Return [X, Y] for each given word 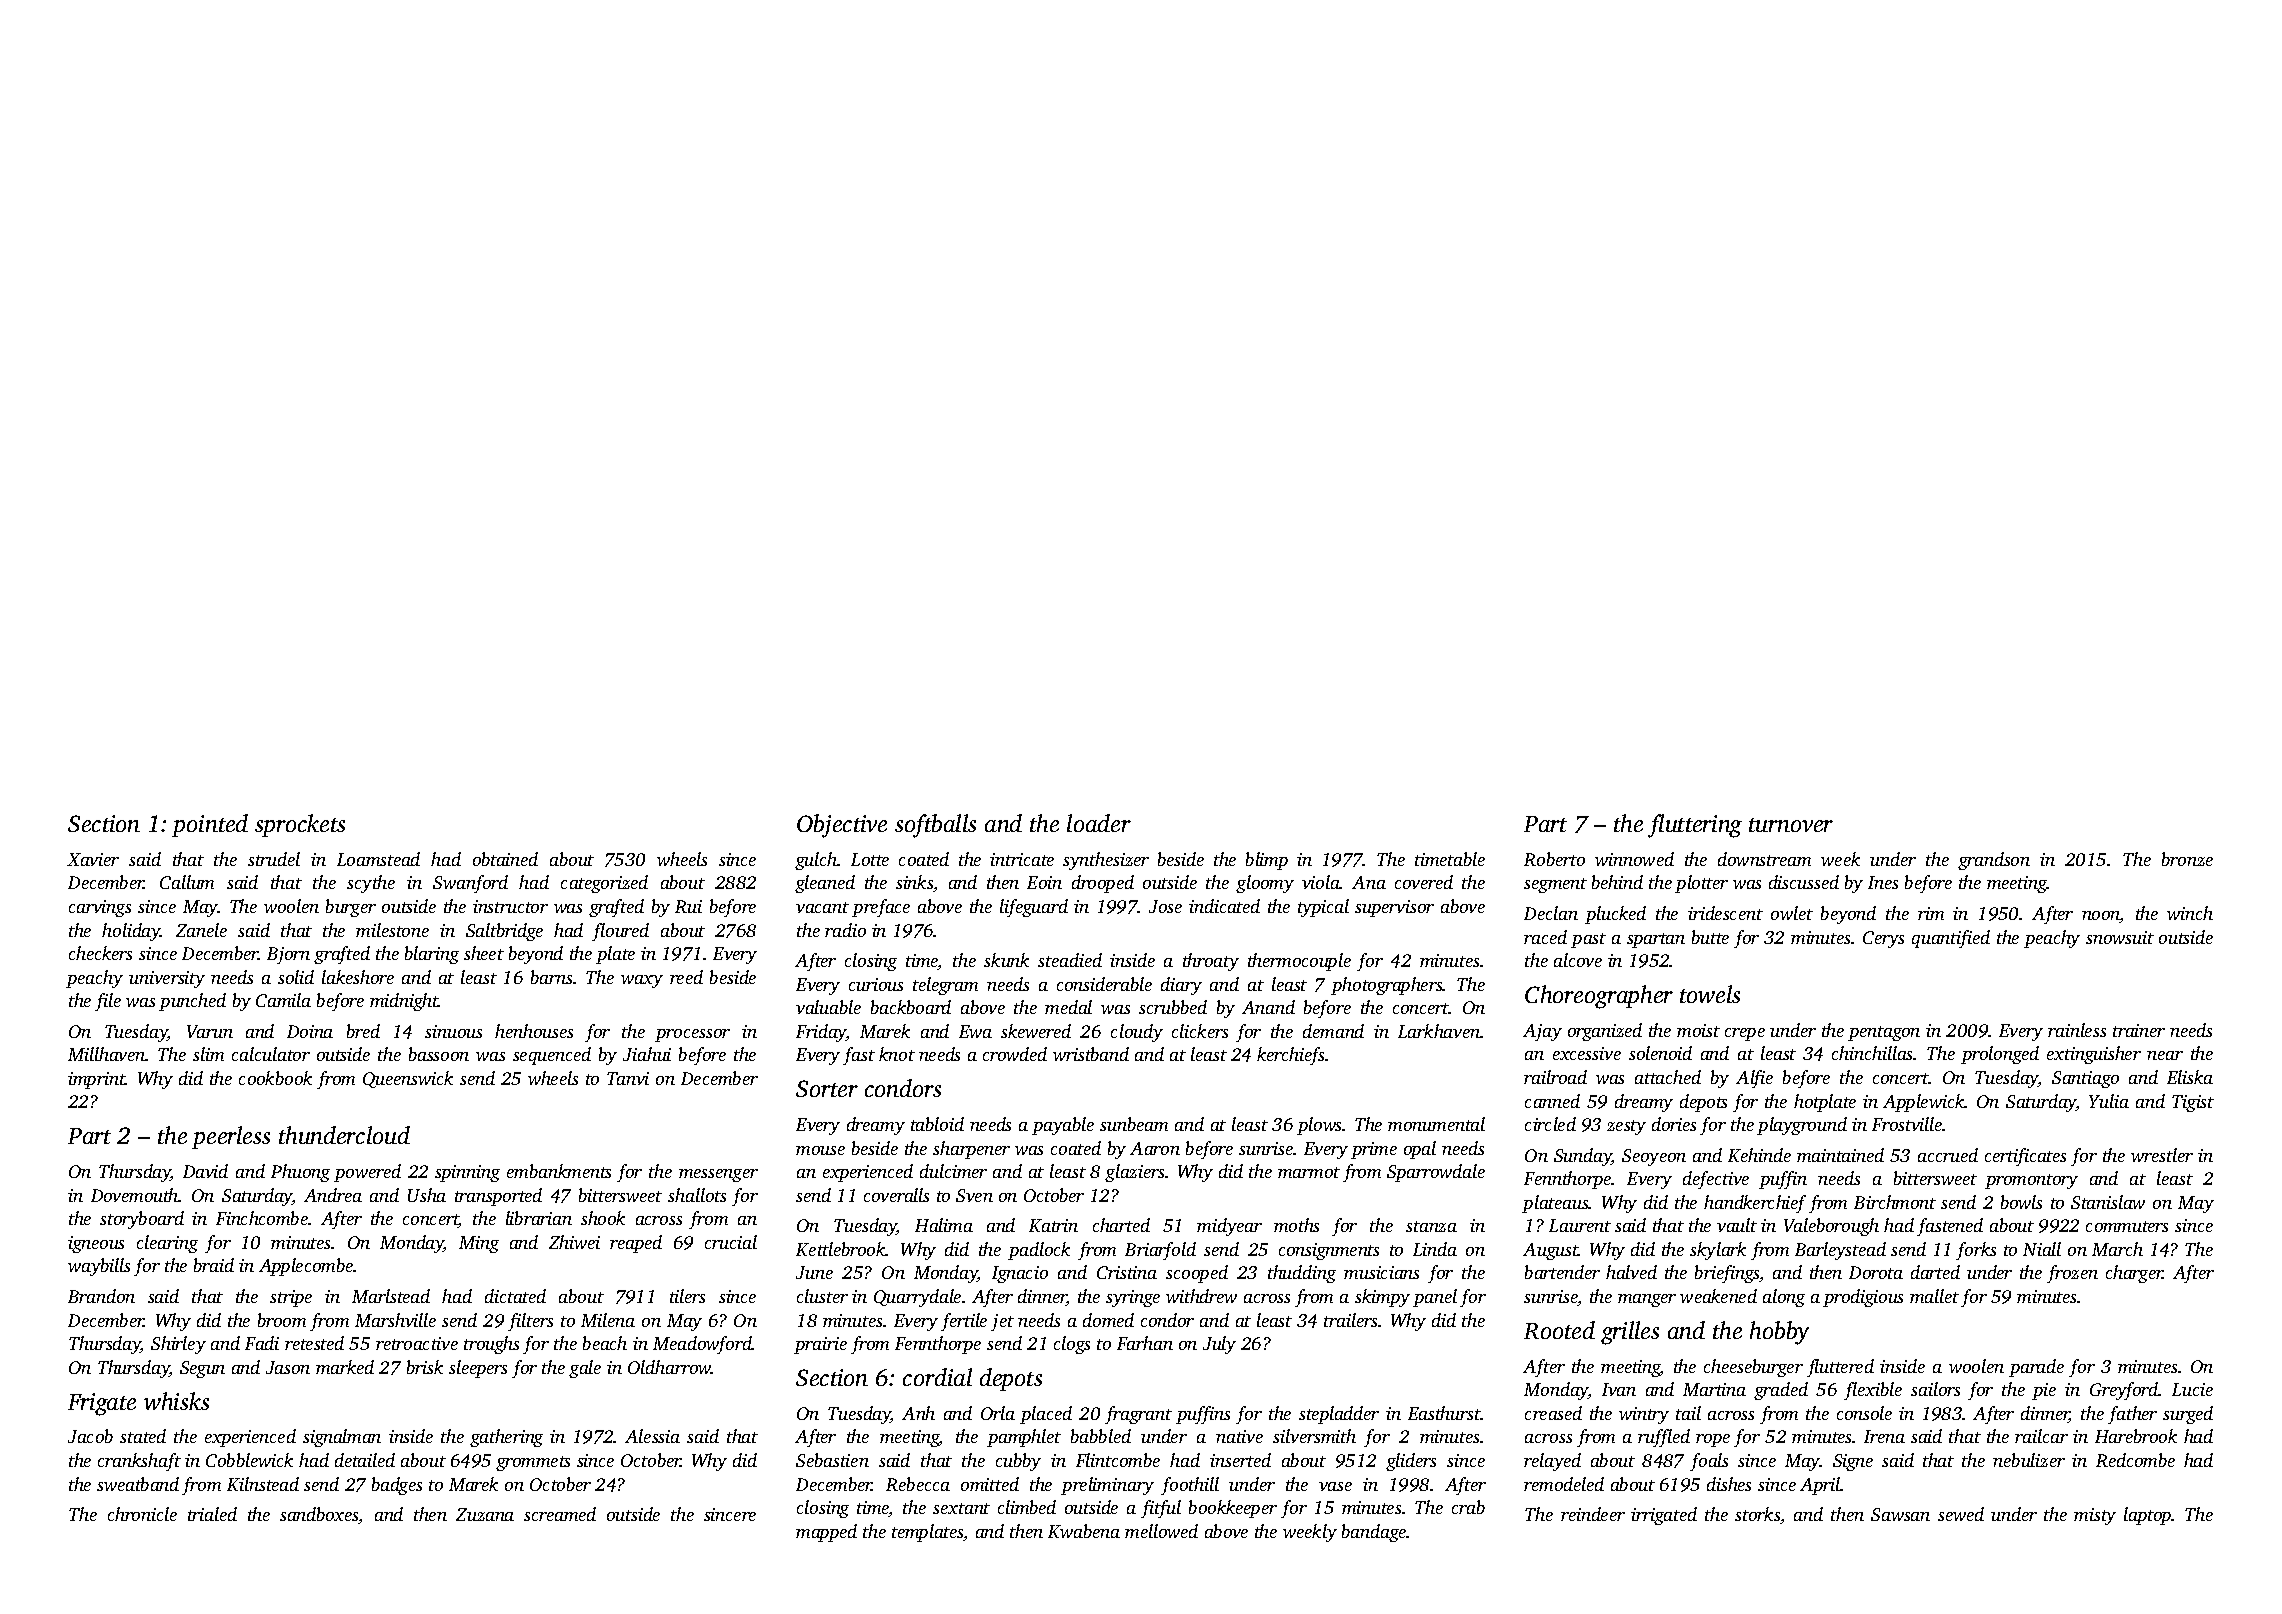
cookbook [275, 1078]
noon [2101, 917]
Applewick [1924, 1103]
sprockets [300, 825]
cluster [822, 1296]
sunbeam [1134, 1124]
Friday [821, 1033]
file [108, 1002]
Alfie [1754, 1079]
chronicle [142, 1514]
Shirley [178, 1345]
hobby [1779, 1333]
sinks [915, 883]
